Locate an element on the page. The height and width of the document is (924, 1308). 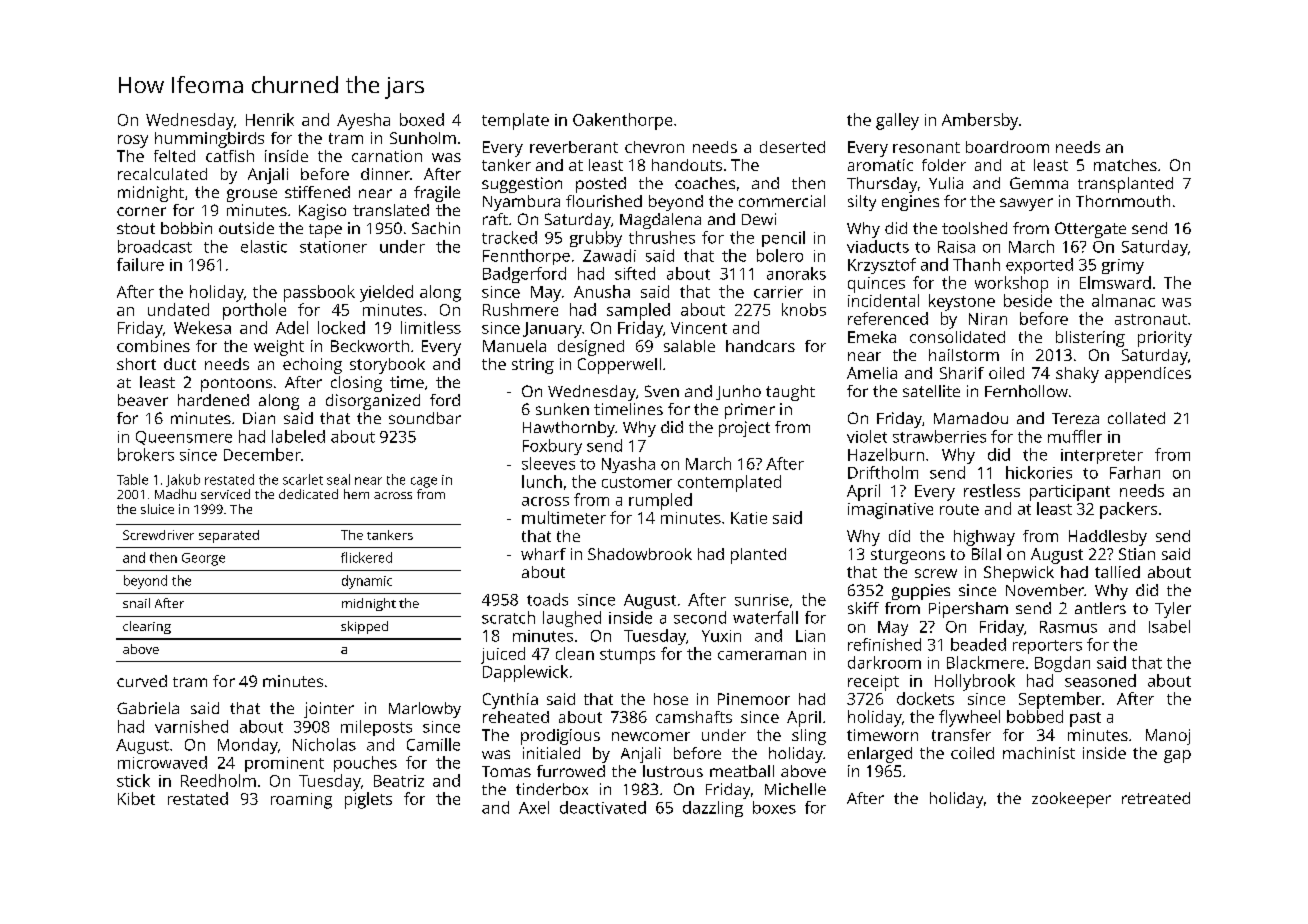
string is located at coordinates (533, 366).
